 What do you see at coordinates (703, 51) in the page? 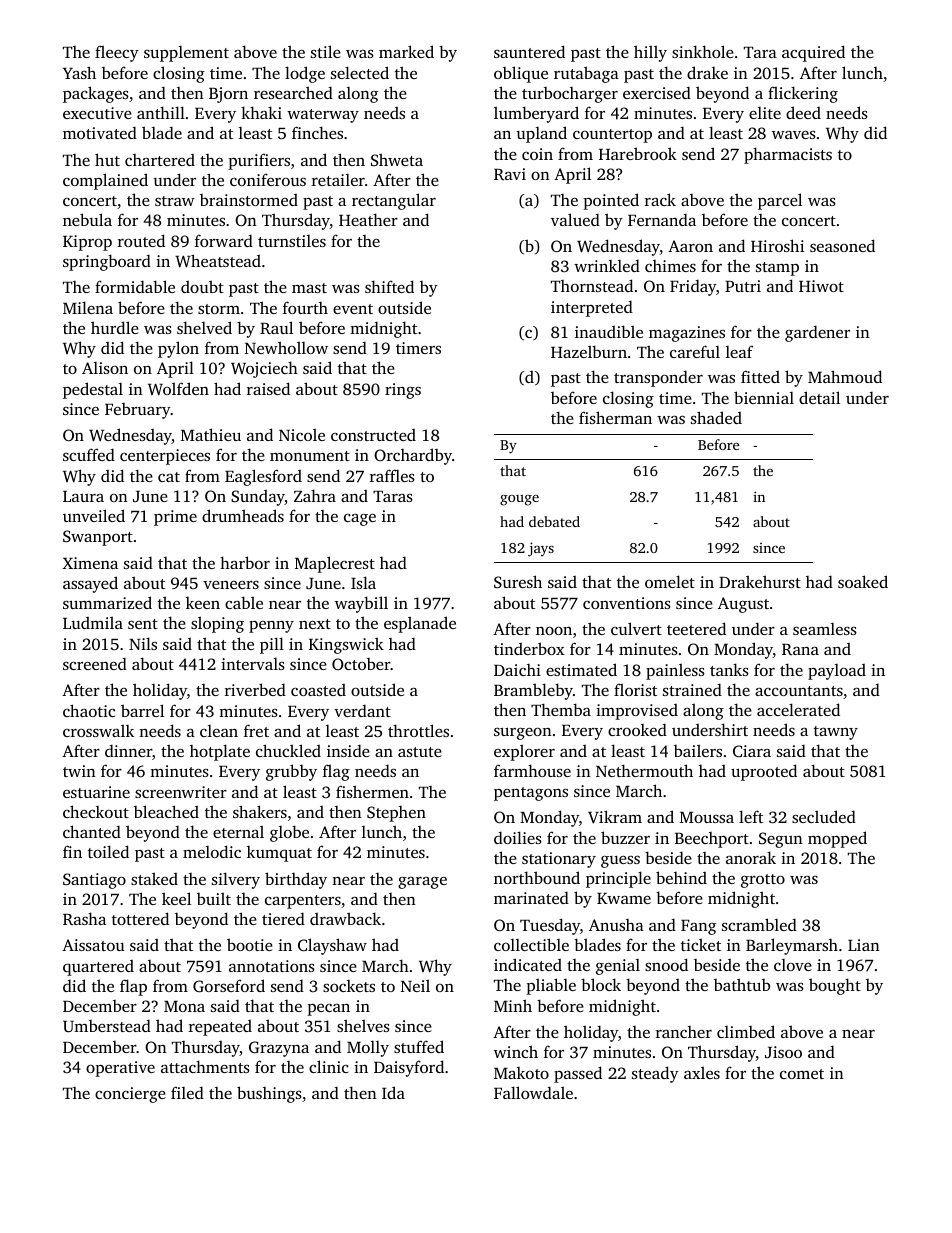
I see `sinkhole` at bounding box center [703, 51].
